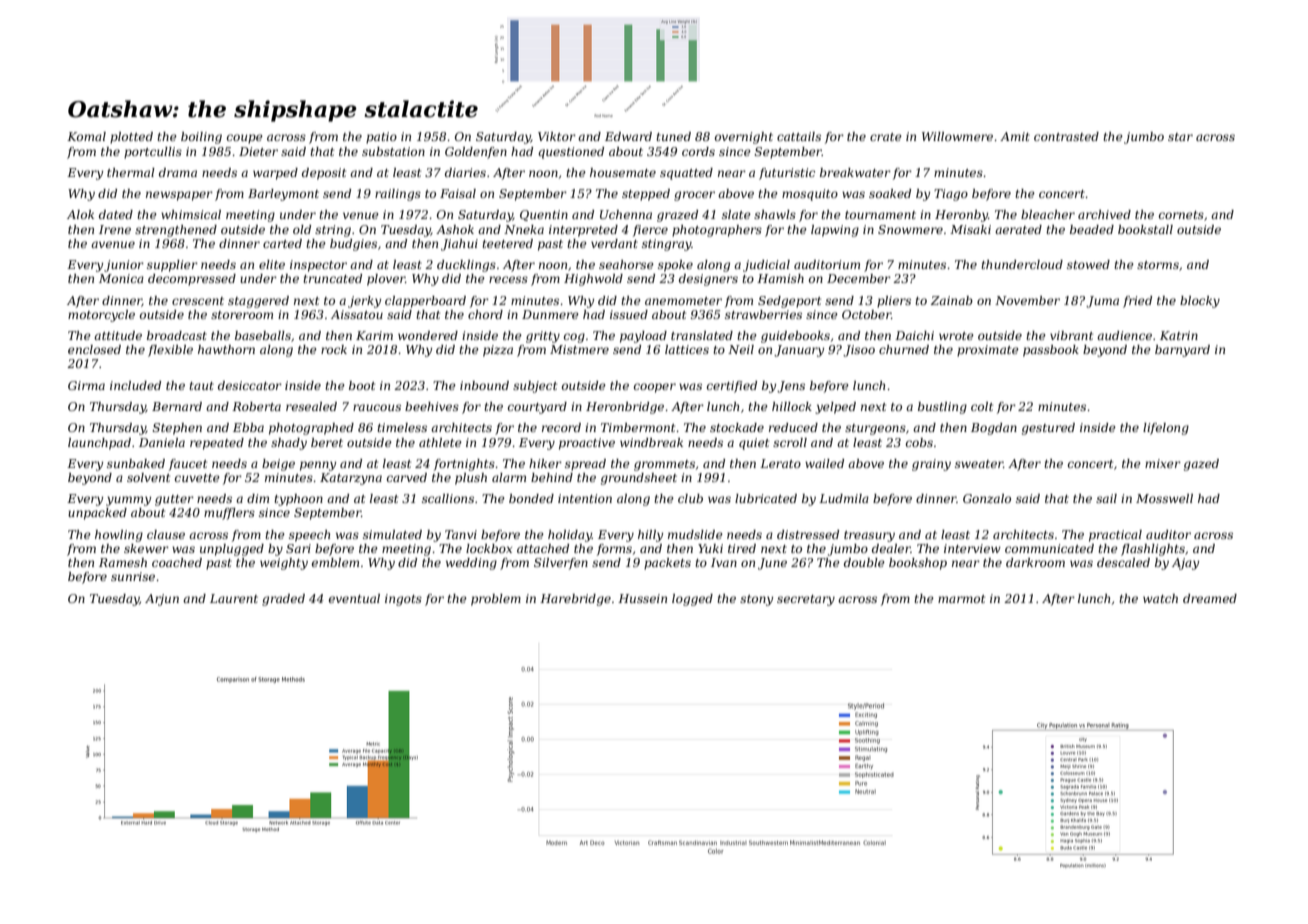  What do you see at coordinates (673, 136) in the image?
I see `tuned` at bounding box center [673, 136].
